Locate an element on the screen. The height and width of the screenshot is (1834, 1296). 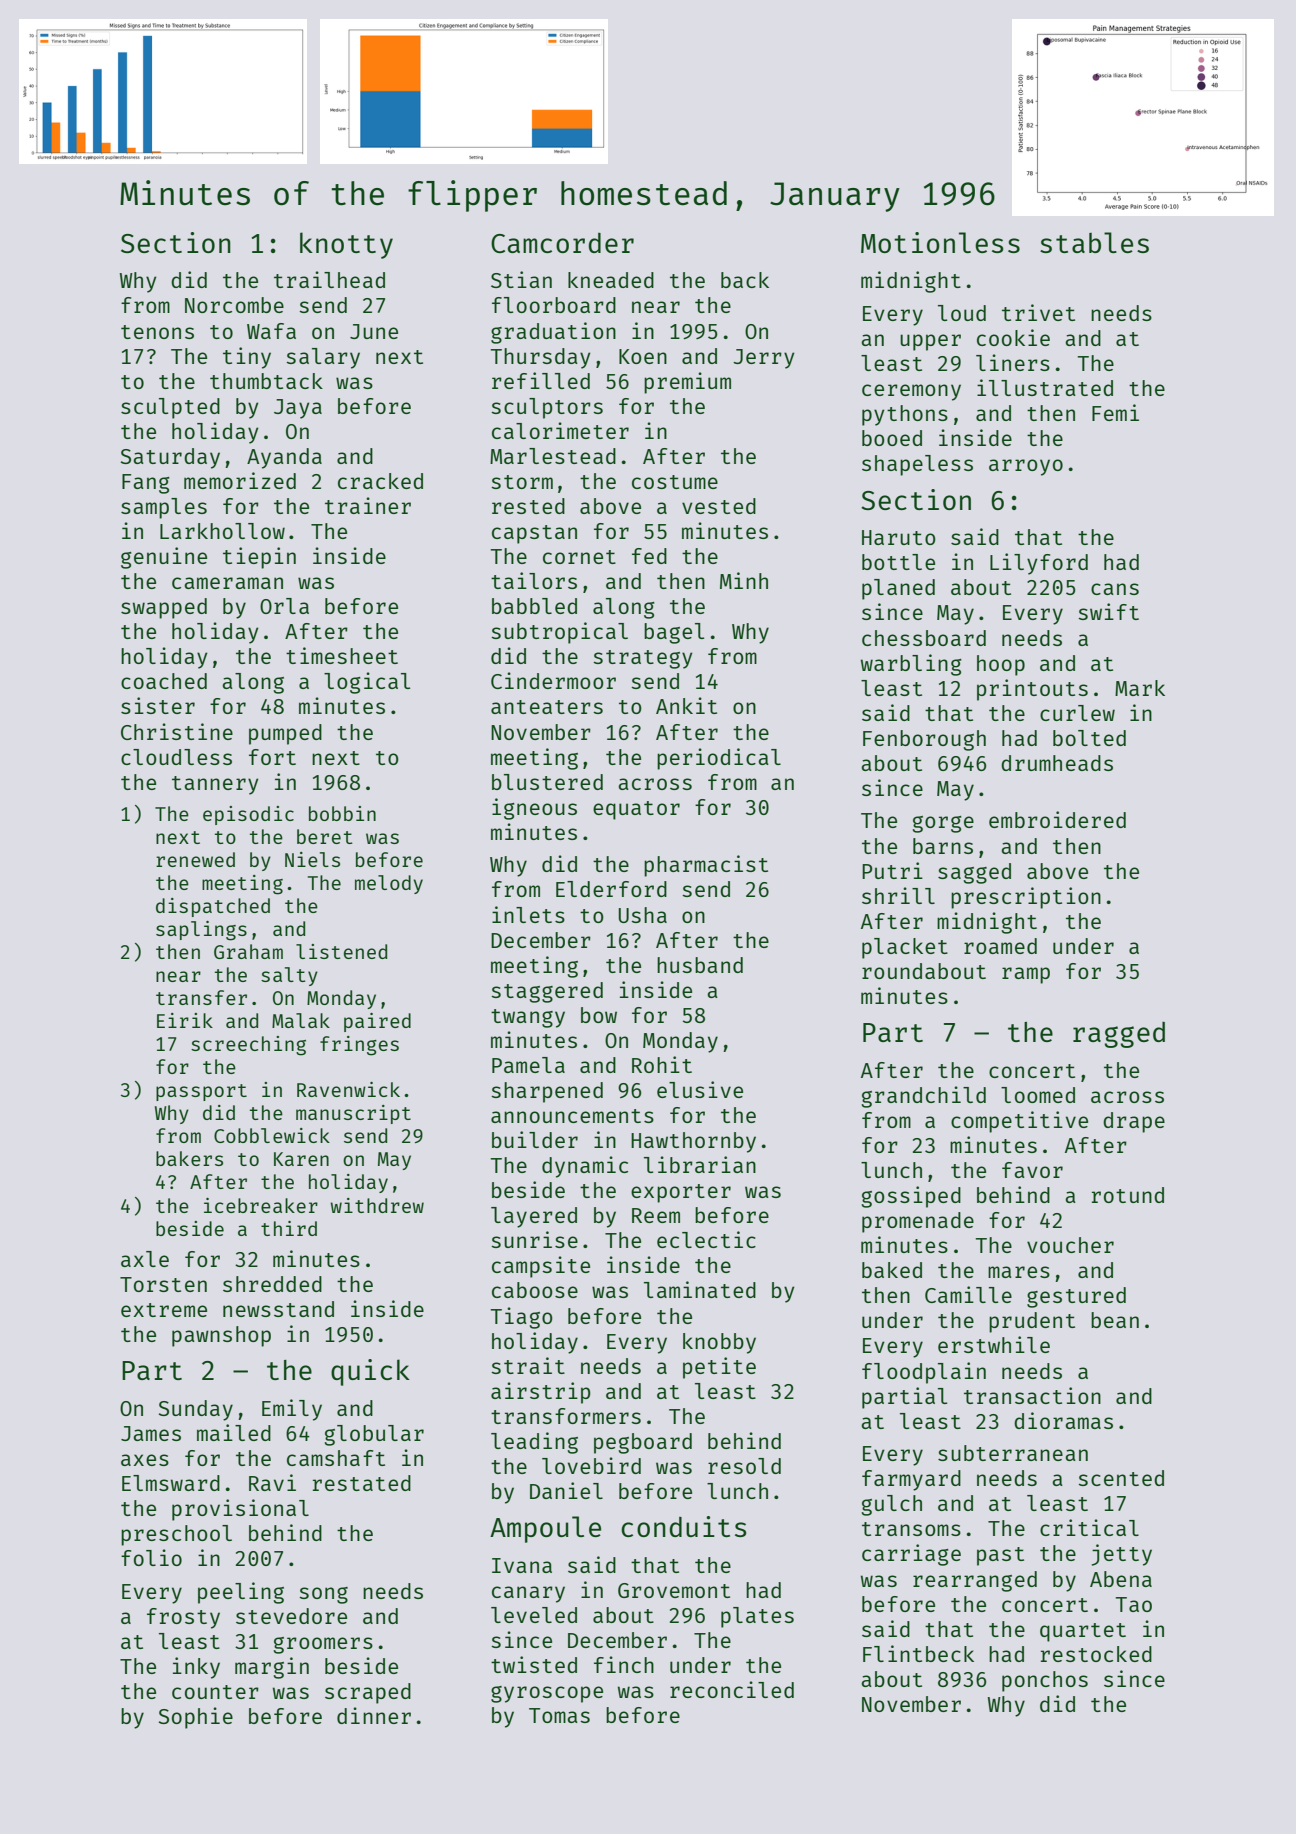
husband is located at coordinates (700, 965).
